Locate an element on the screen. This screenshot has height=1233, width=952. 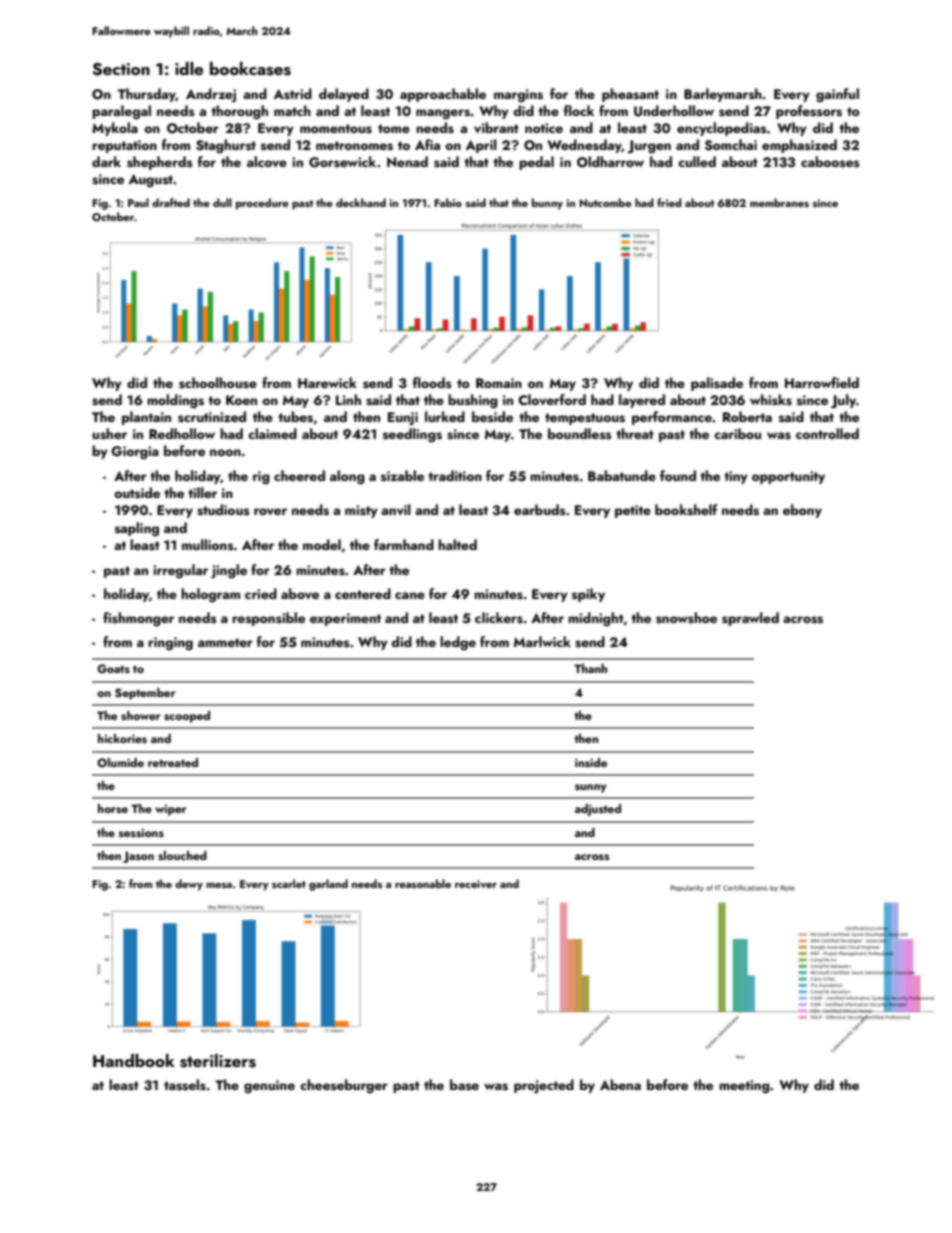
sprawled is located at coordinates (750, 619).
